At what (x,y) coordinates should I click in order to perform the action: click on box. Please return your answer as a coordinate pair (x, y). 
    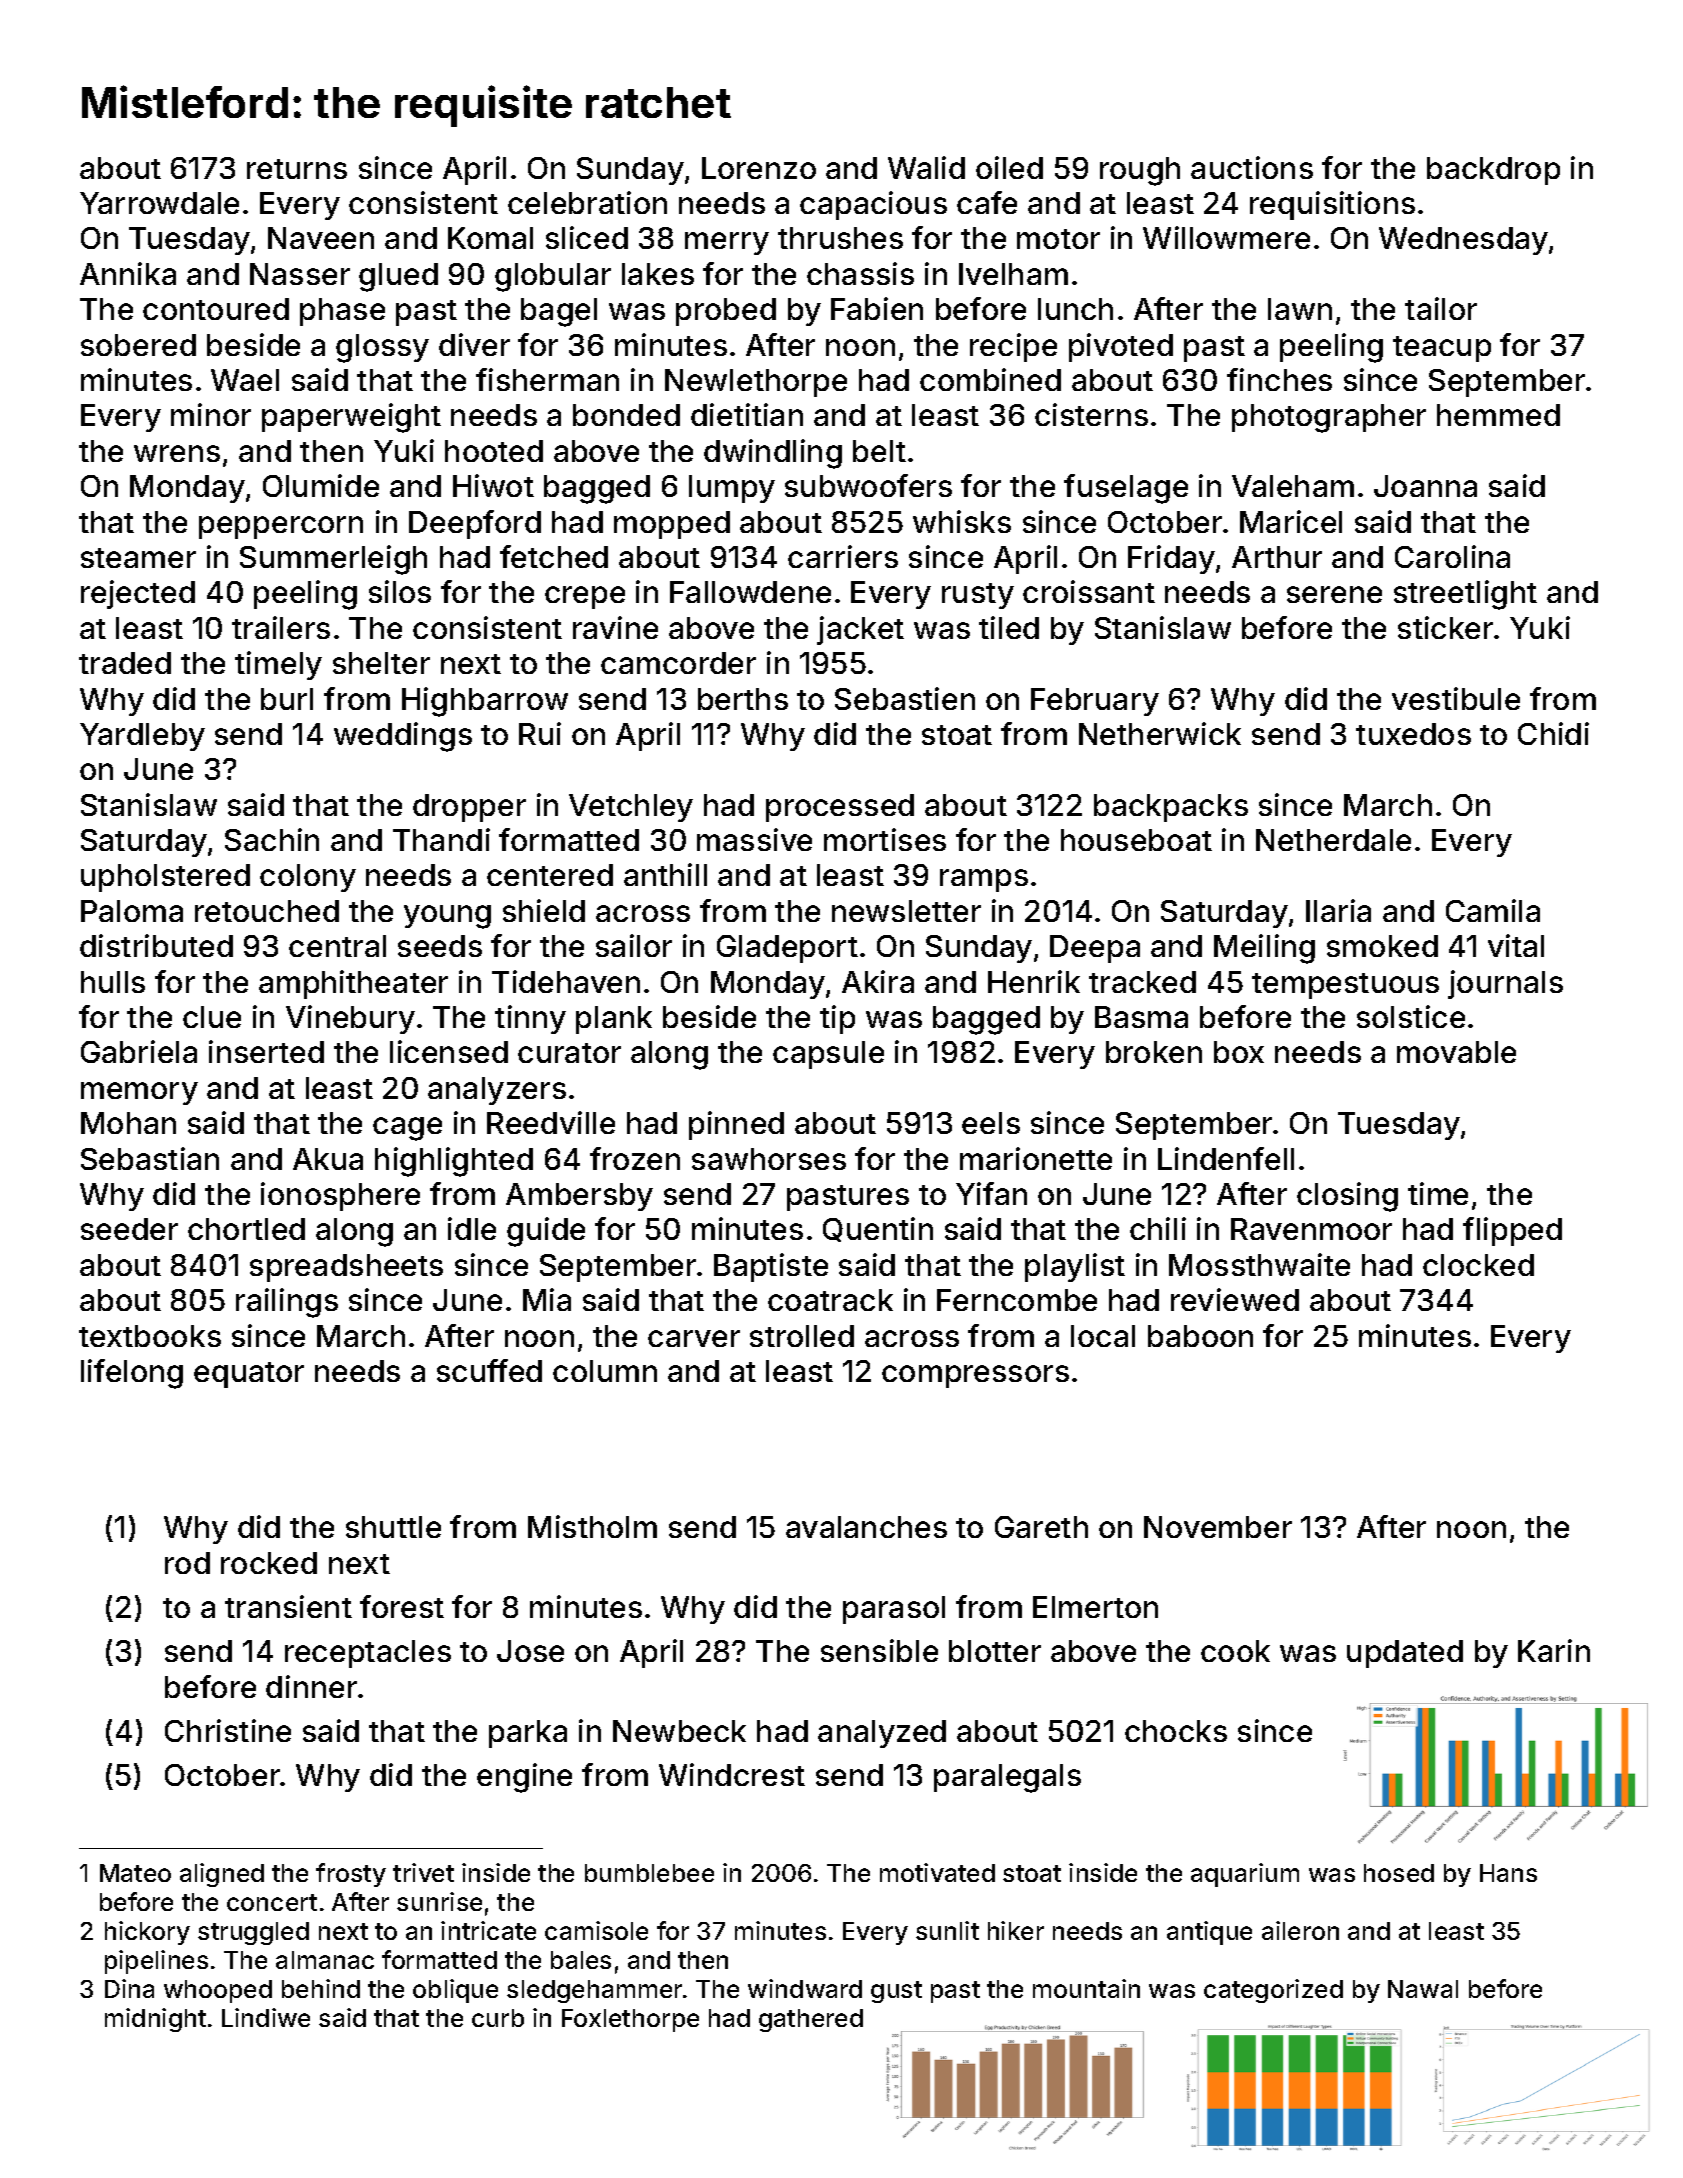
    Looking at the image, I should click on (1239, 1052).
